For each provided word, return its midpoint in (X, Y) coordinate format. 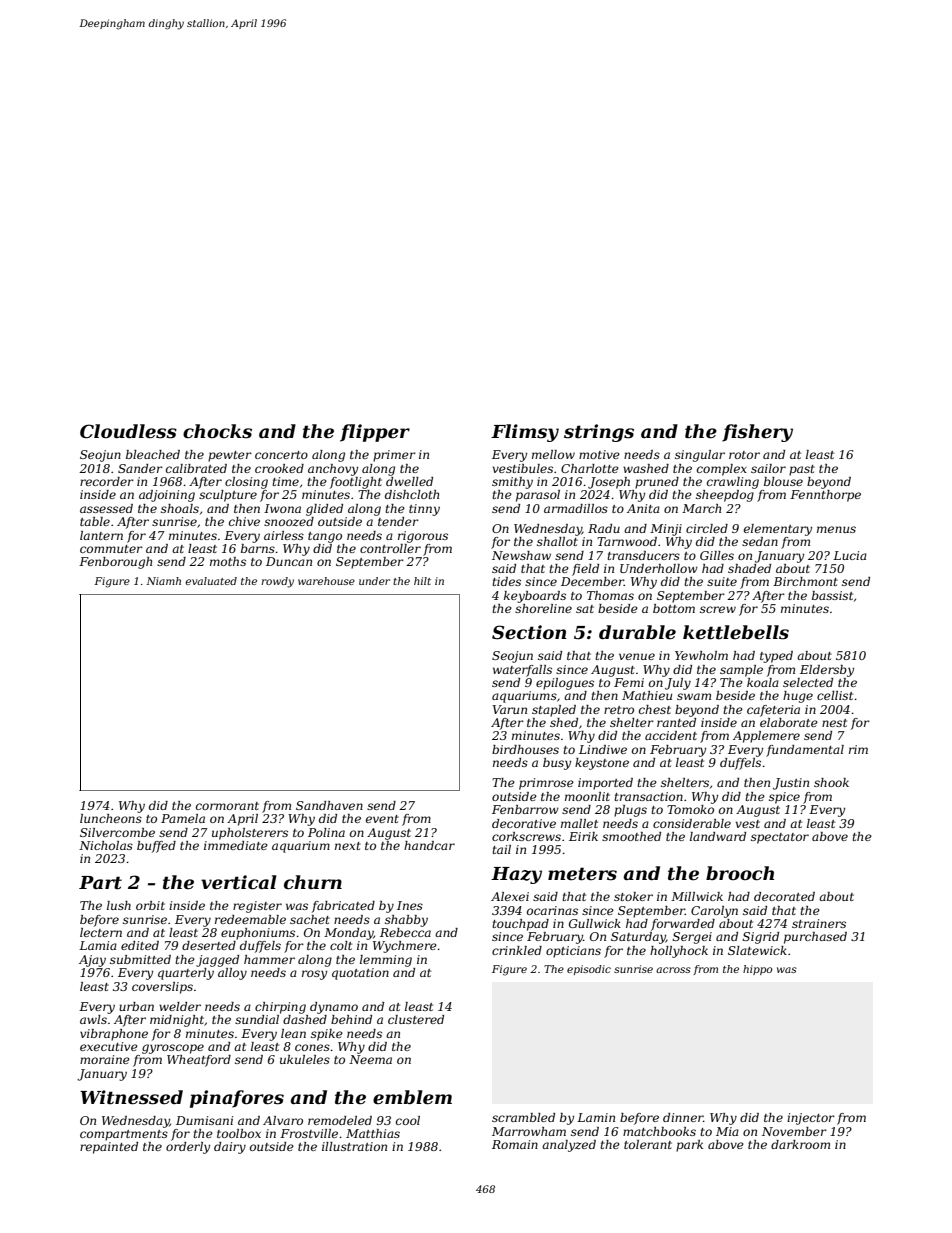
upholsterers (250, 834)
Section (529, 632)
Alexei (510, 896)
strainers (819, 923)
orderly (188, 1148)
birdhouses (525, 749)
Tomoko (690, 809)
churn (313, 882)
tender (398, 521)
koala (763, 682)
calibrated (196, 468)
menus (836, 529)
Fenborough (115, 563)
